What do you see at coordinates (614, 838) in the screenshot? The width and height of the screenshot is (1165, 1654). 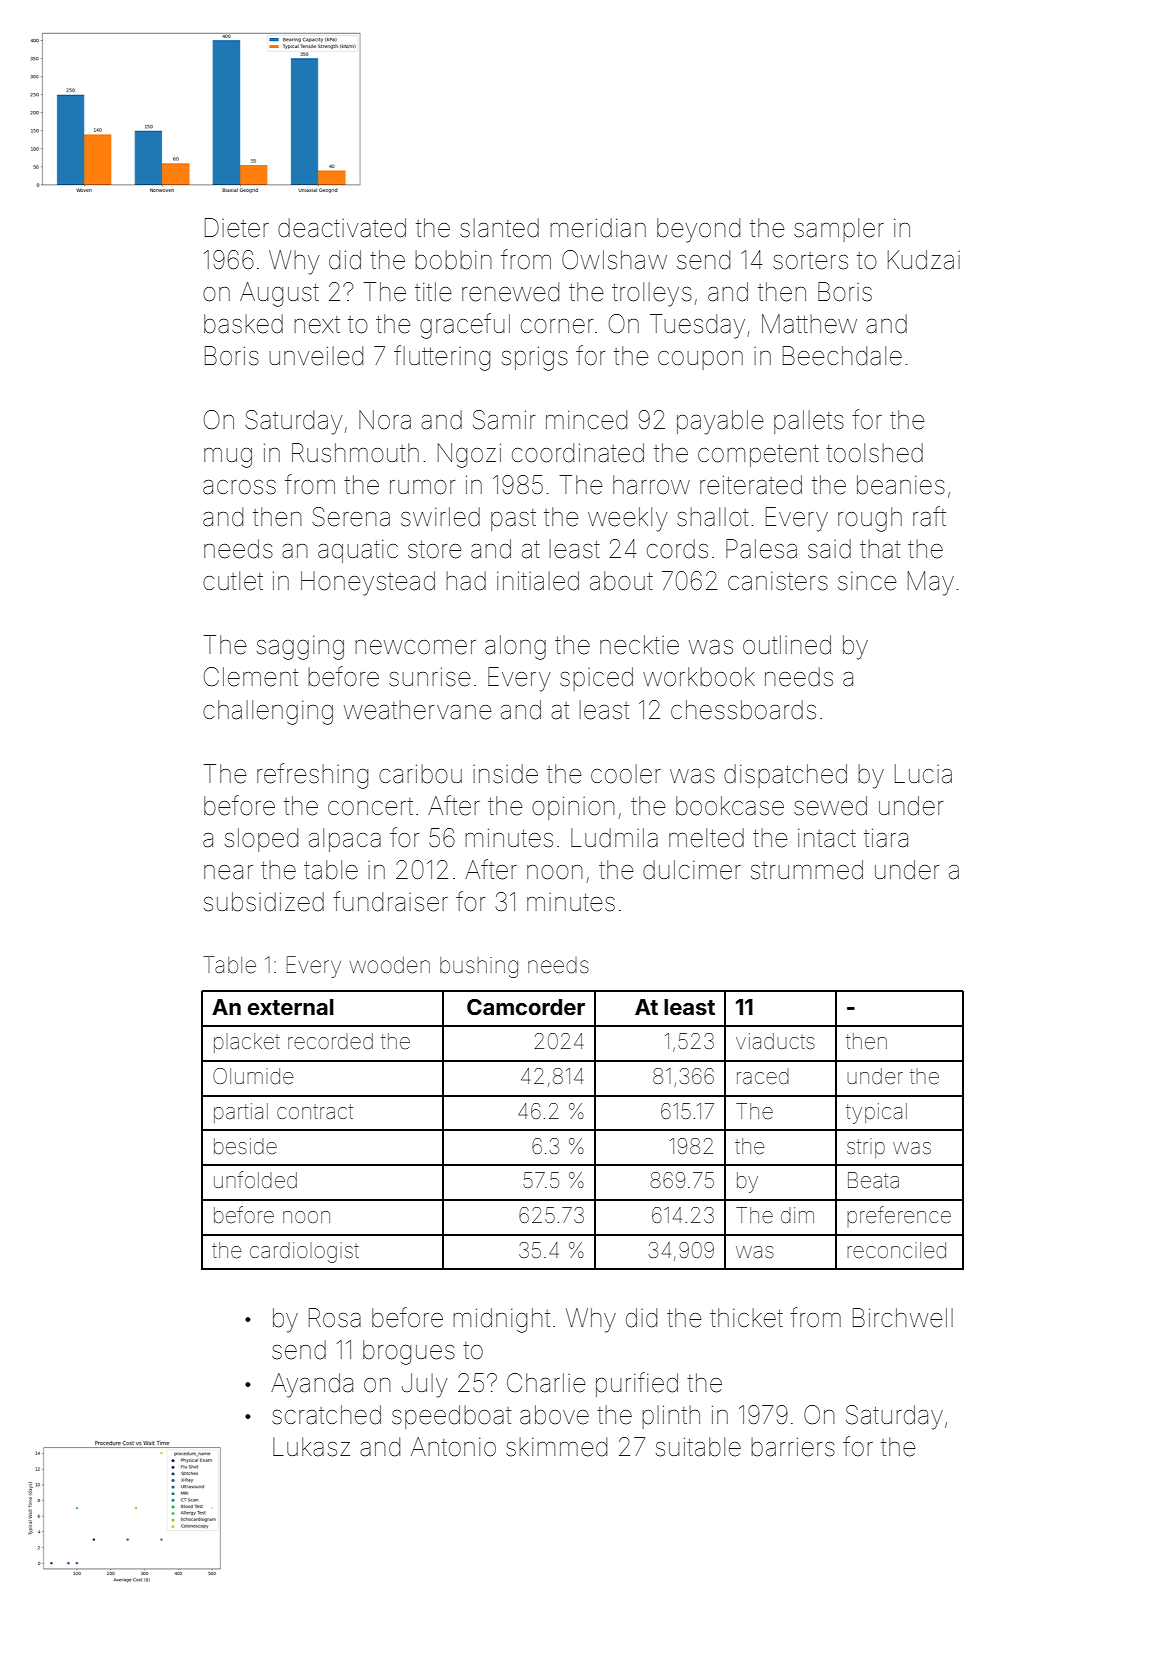 I see `Ludmila` at bounding box center [614, 838].
